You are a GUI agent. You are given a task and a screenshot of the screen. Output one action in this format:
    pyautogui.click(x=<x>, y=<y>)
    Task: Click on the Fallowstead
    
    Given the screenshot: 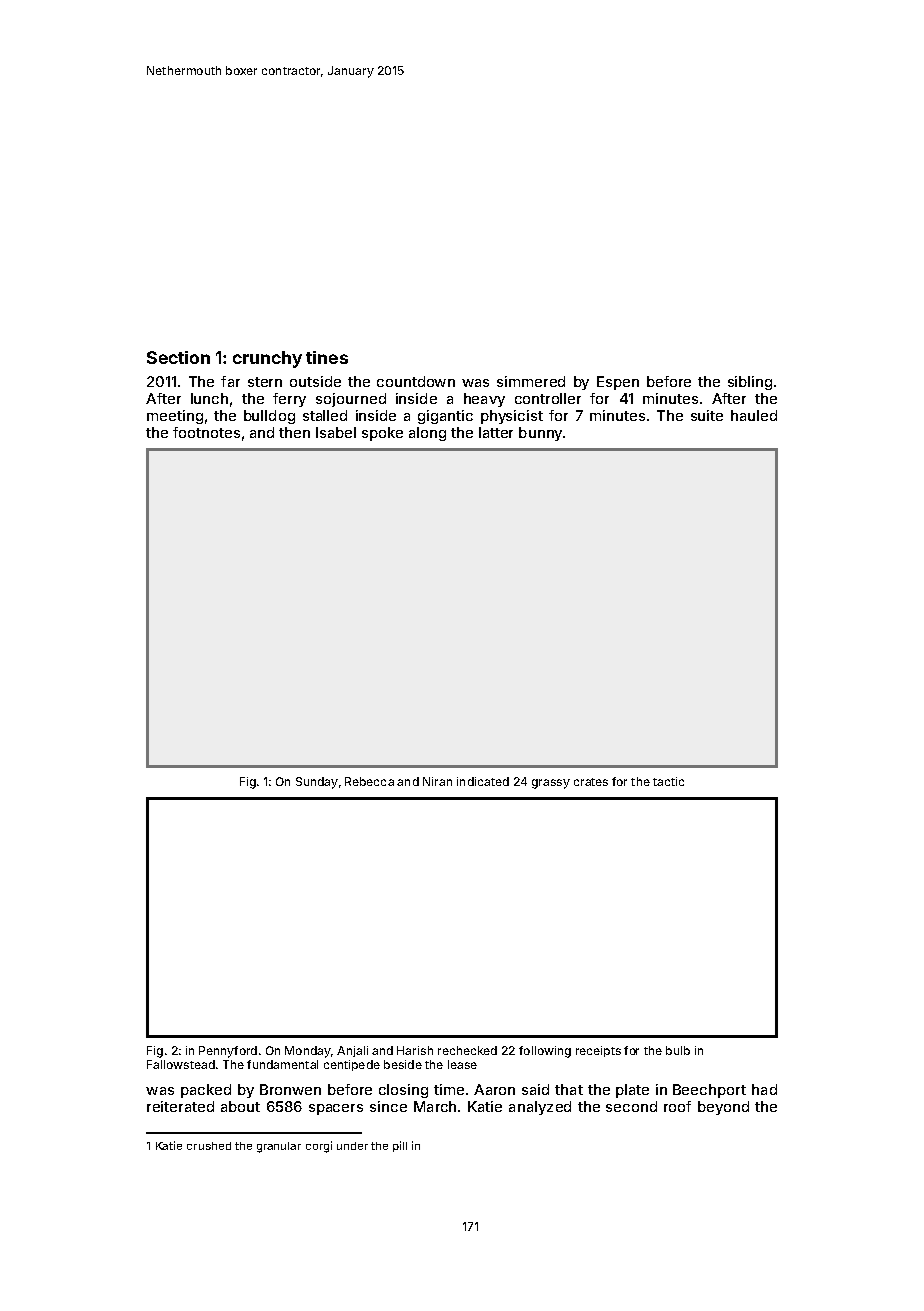 What is the action you would take?
    pyautogui.click(x=181, y=1064)
